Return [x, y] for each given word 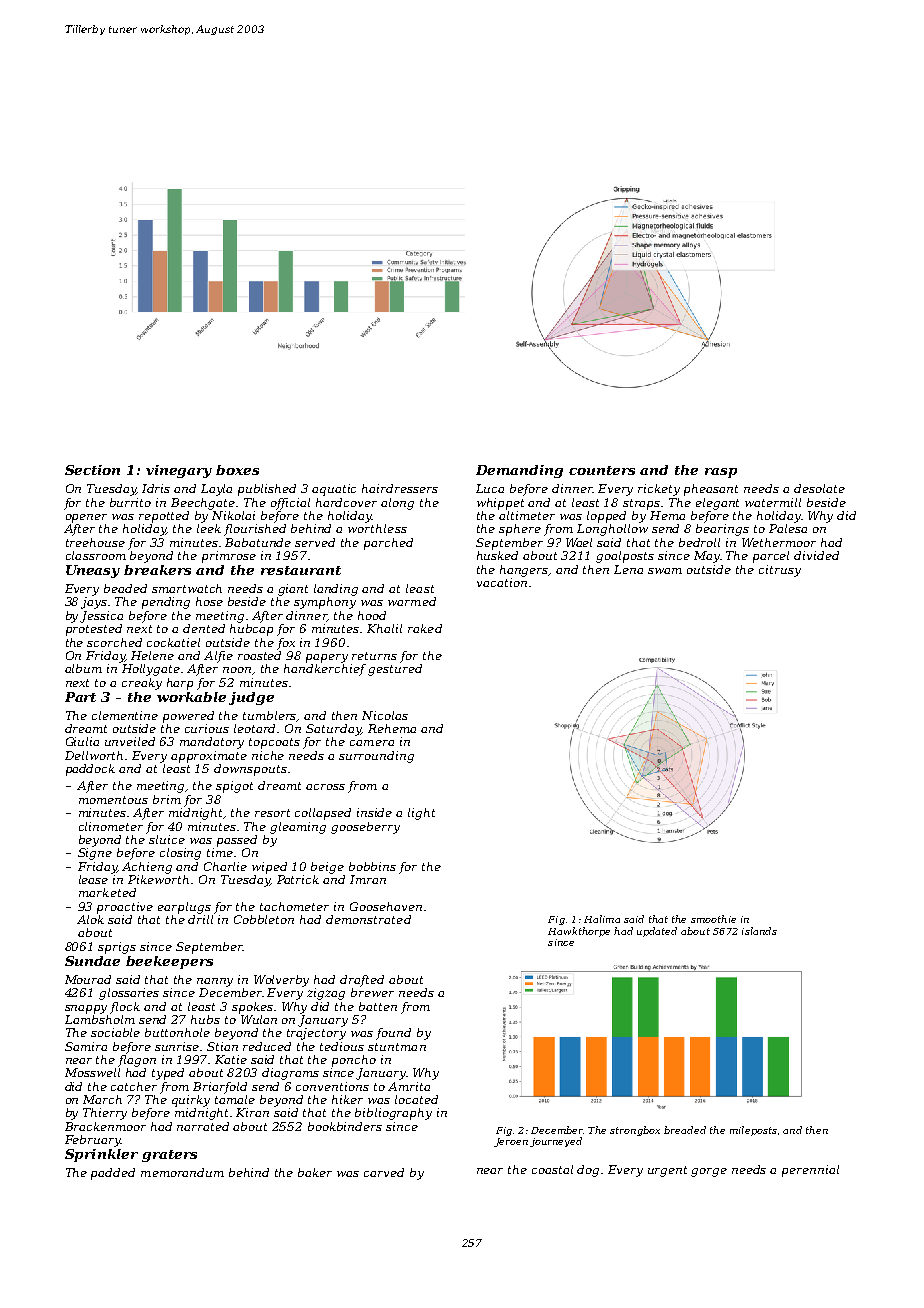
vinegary [179, 471]
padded [113, 1174]
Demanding [519, 471]
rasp [721, 473]
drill [200, 919]
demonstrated [368, 919]
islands [759, 931]
